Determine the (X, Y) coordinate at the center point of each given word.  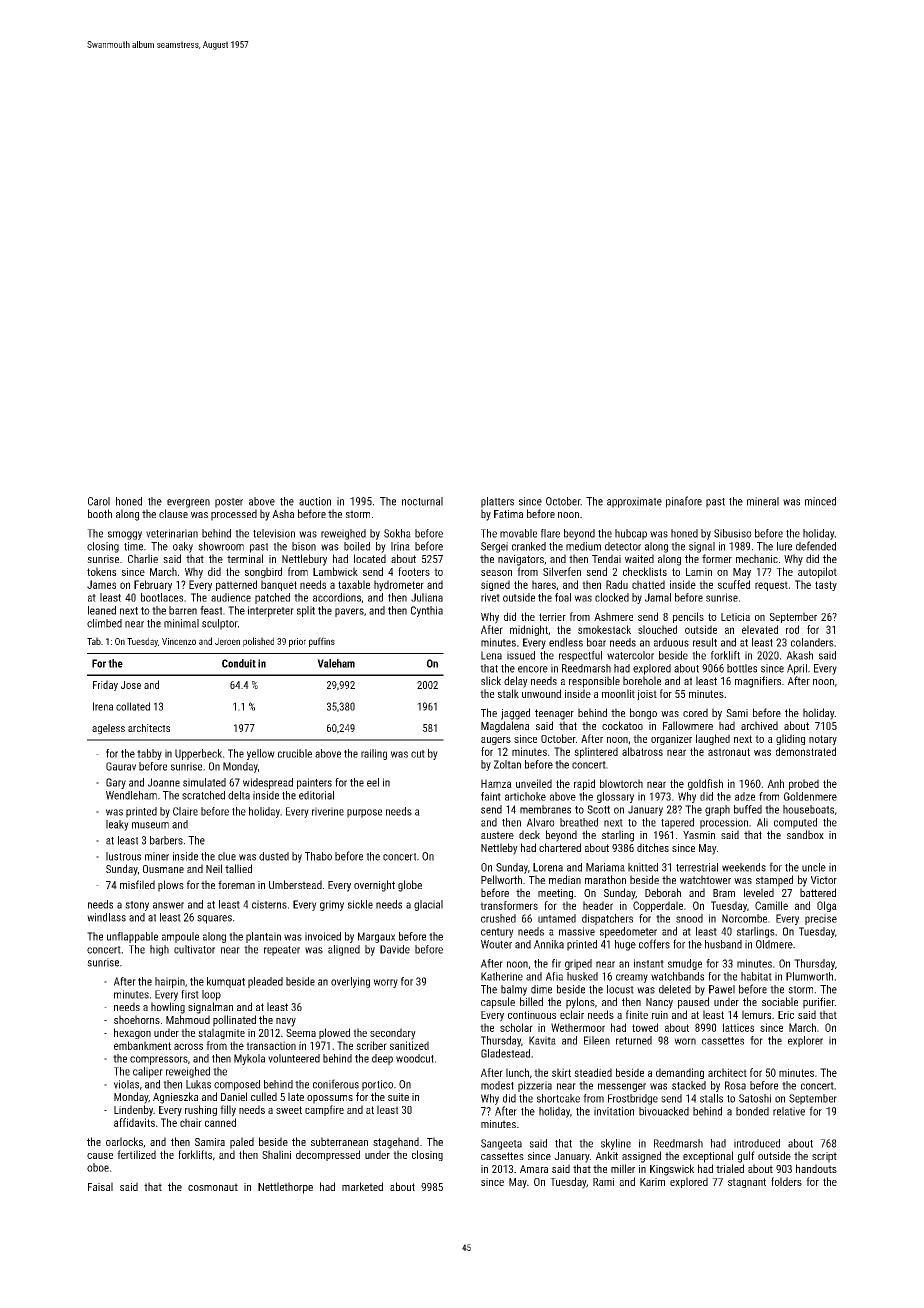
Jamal (658, 597)
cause (100, 1156)
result (705, 642)
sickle (360, 904)
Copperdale (658, 906)
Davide (395, 949)
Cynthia (427, 611)
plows (171, 886)
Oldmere (774, 944)
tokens (101, 571)
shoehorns (137, 1019)
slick (491, 680)
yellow (261, 754)
